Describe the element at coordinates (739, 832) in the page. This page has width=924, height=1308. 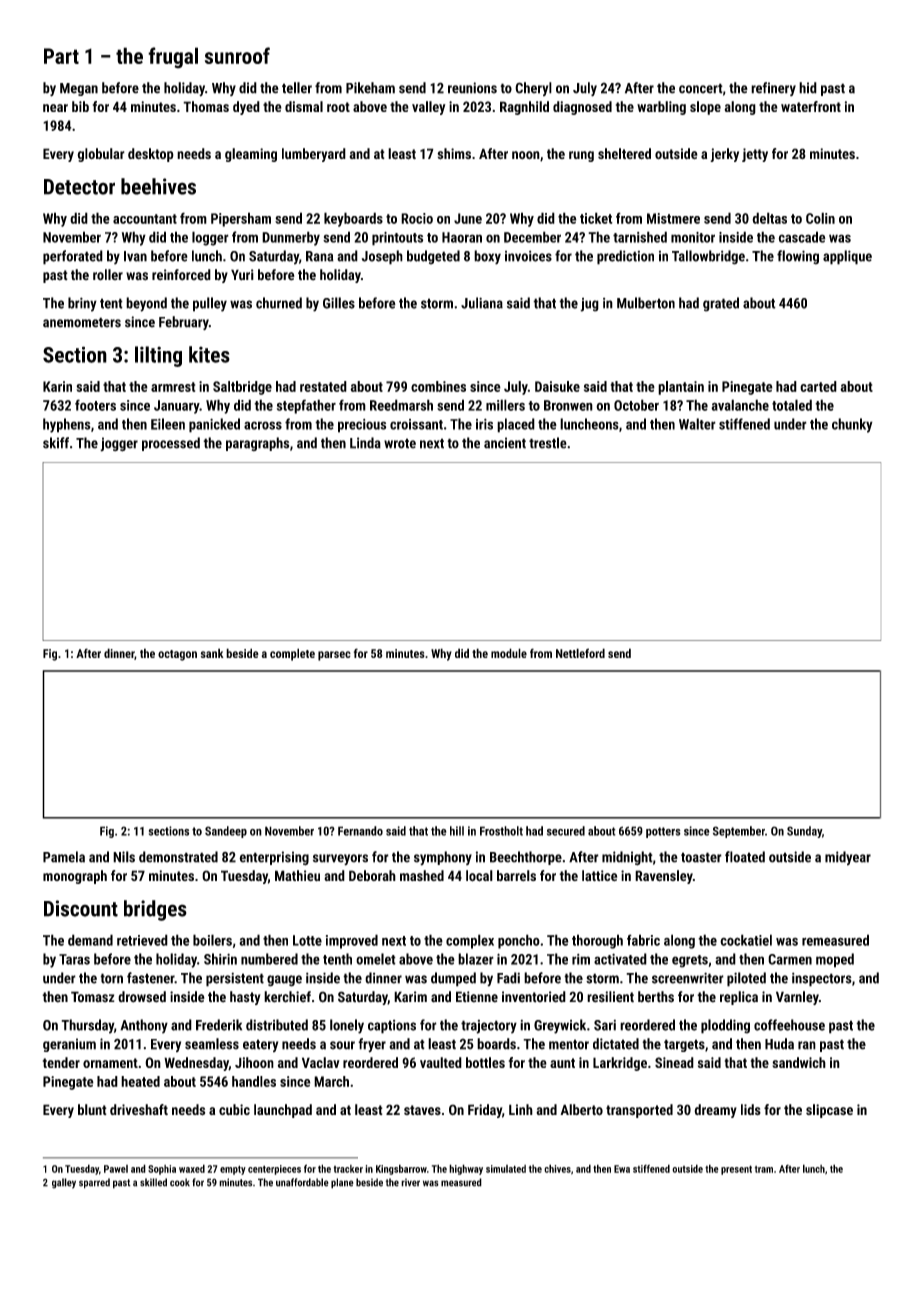
I see `September` at that location.
